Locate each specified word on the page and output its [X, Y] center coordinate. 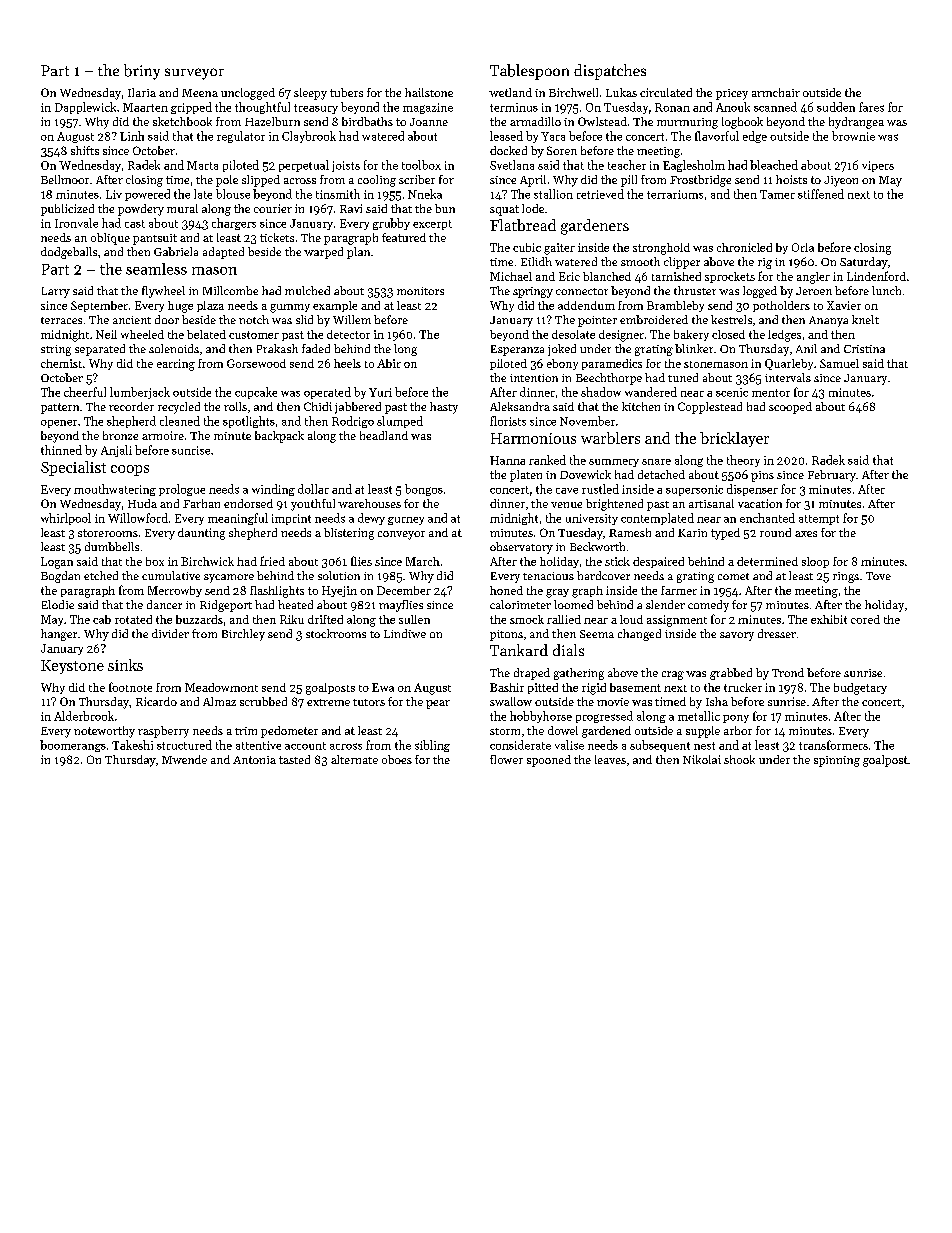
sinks [125, 665]
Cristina [864, 349]
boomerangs [73, 746]
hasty [444, 408]
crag [673, 675]
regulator [241, 137]
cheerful [85, 392]
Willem [352, 319]
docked [508, 150]
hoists [791, 179]
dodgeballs [69, 253]
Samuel [839, 363]
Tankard [519, 650]
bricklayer [734, 439]
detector [348, 334]
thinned [61, 450]
